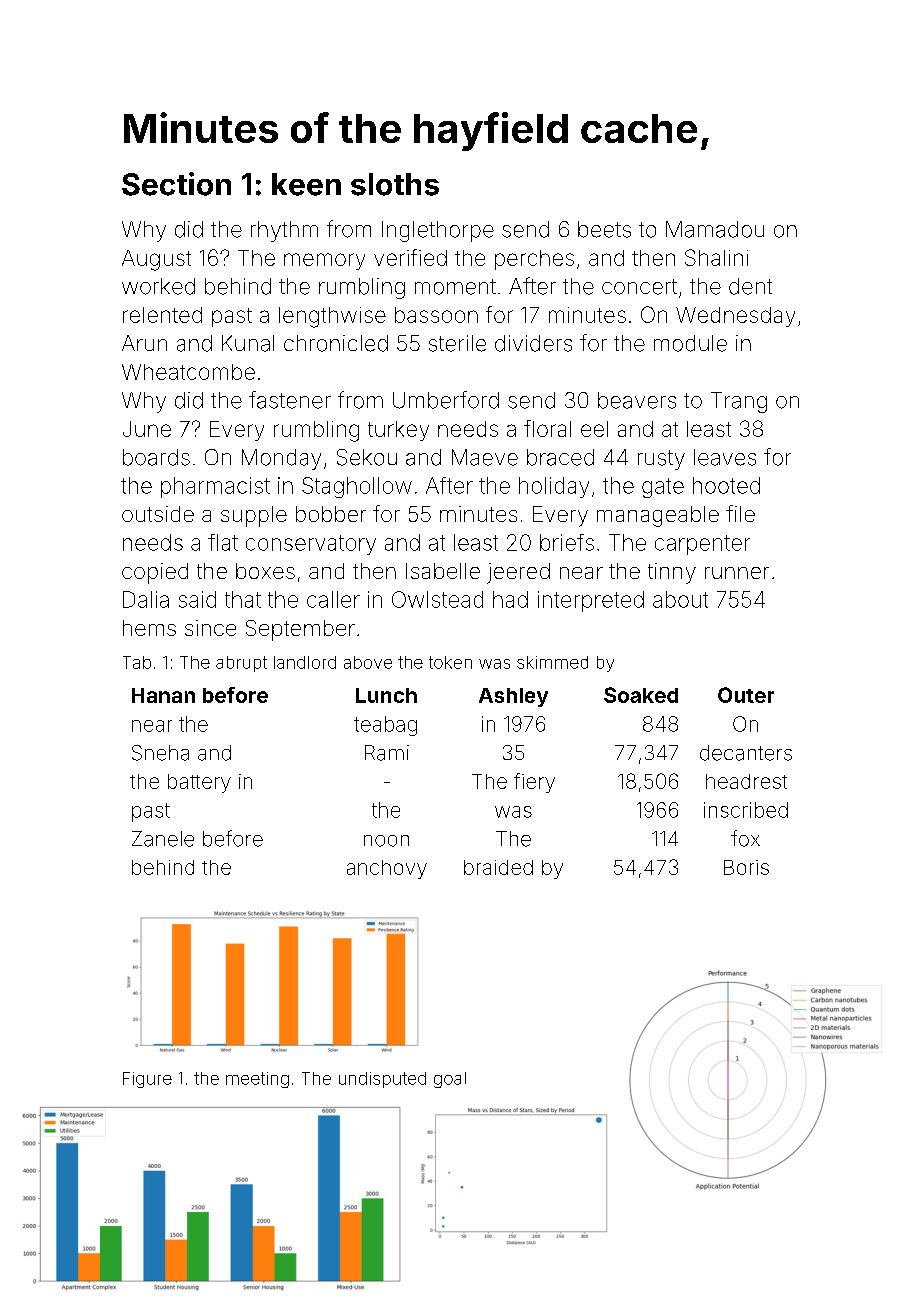  I want to click on undisputed, so click(382, 1080).
